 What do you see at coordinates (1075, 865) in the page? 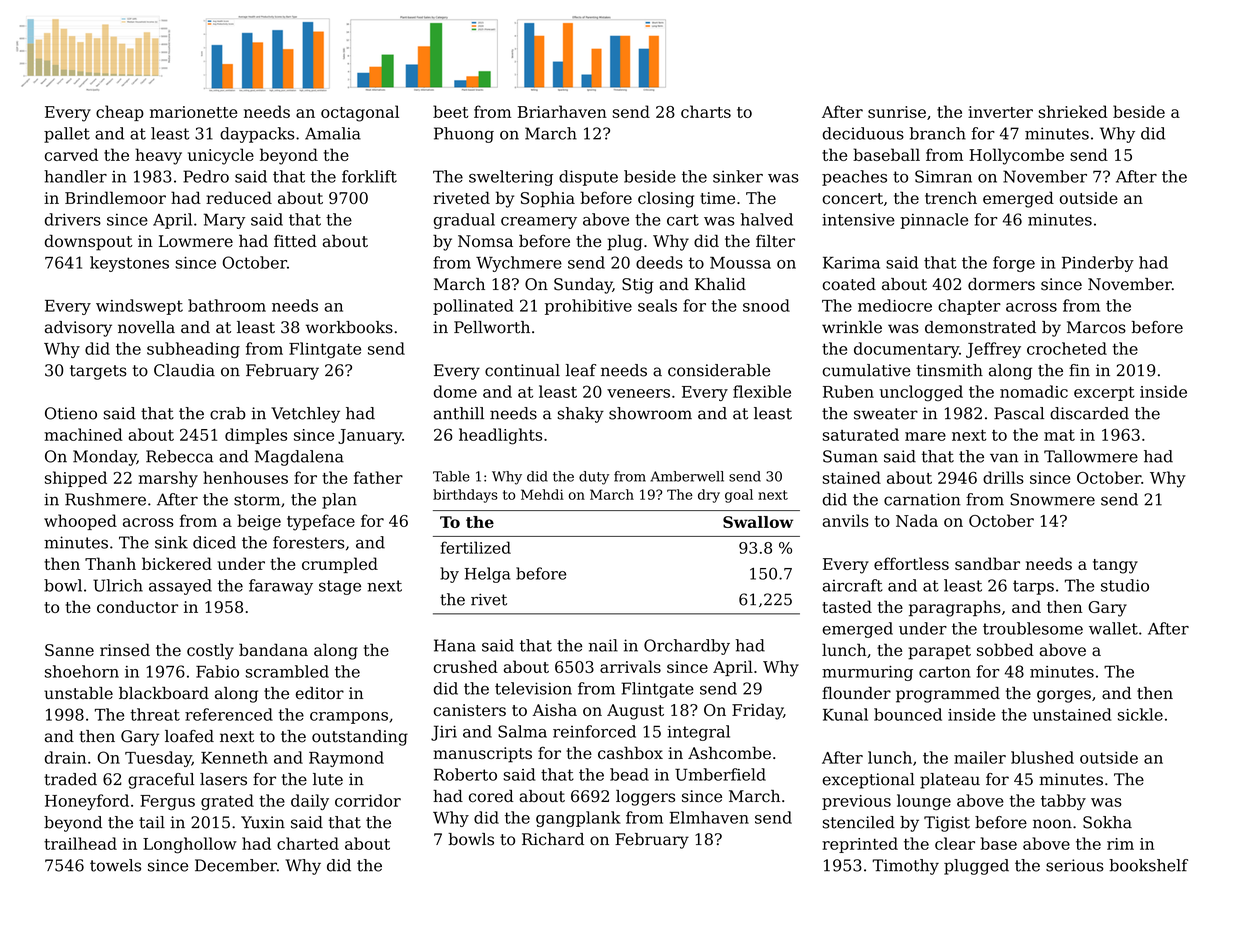
I see `serious` at bounding box center [1075, 865].
